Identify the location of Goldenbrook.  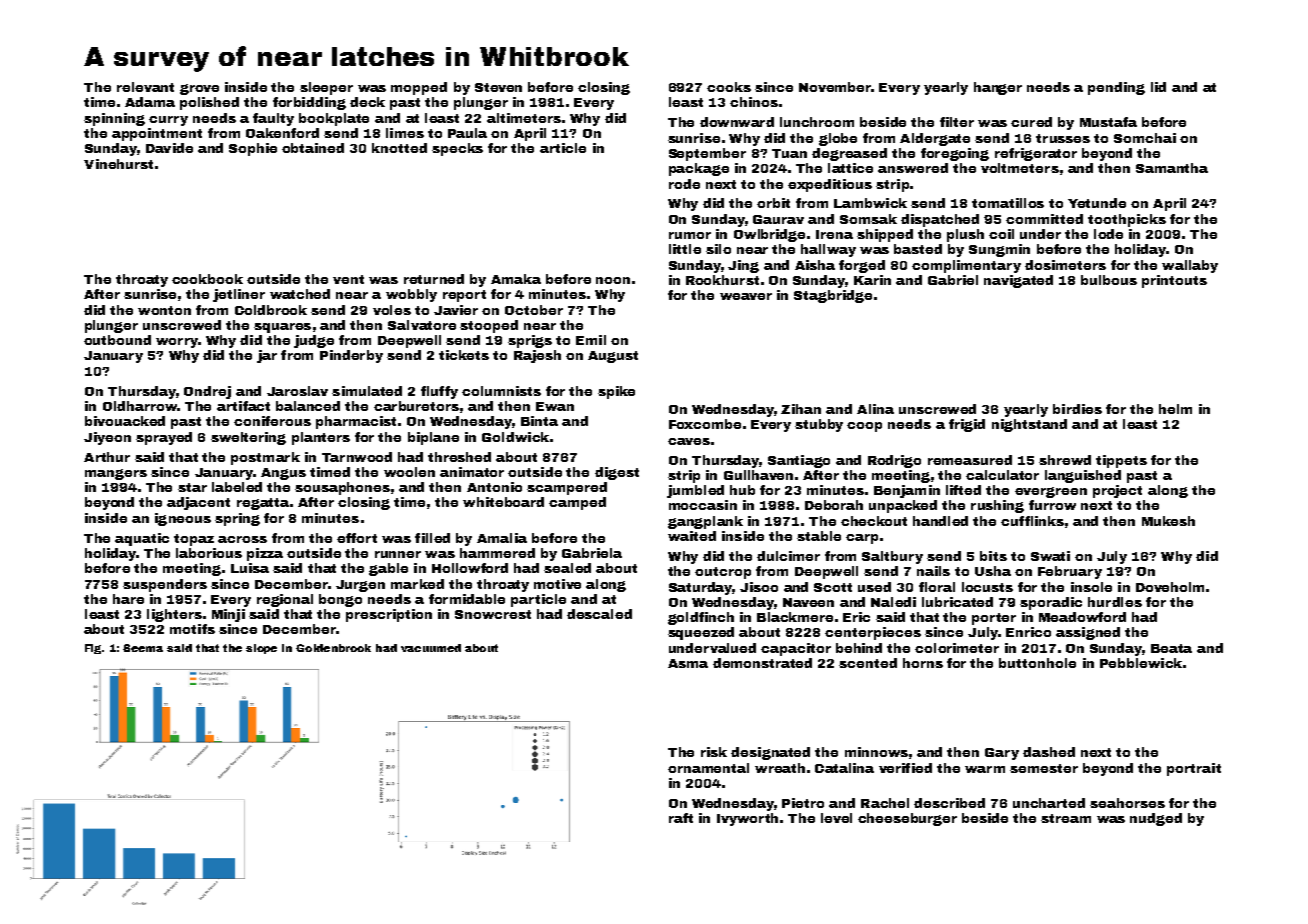
(333, 648).
